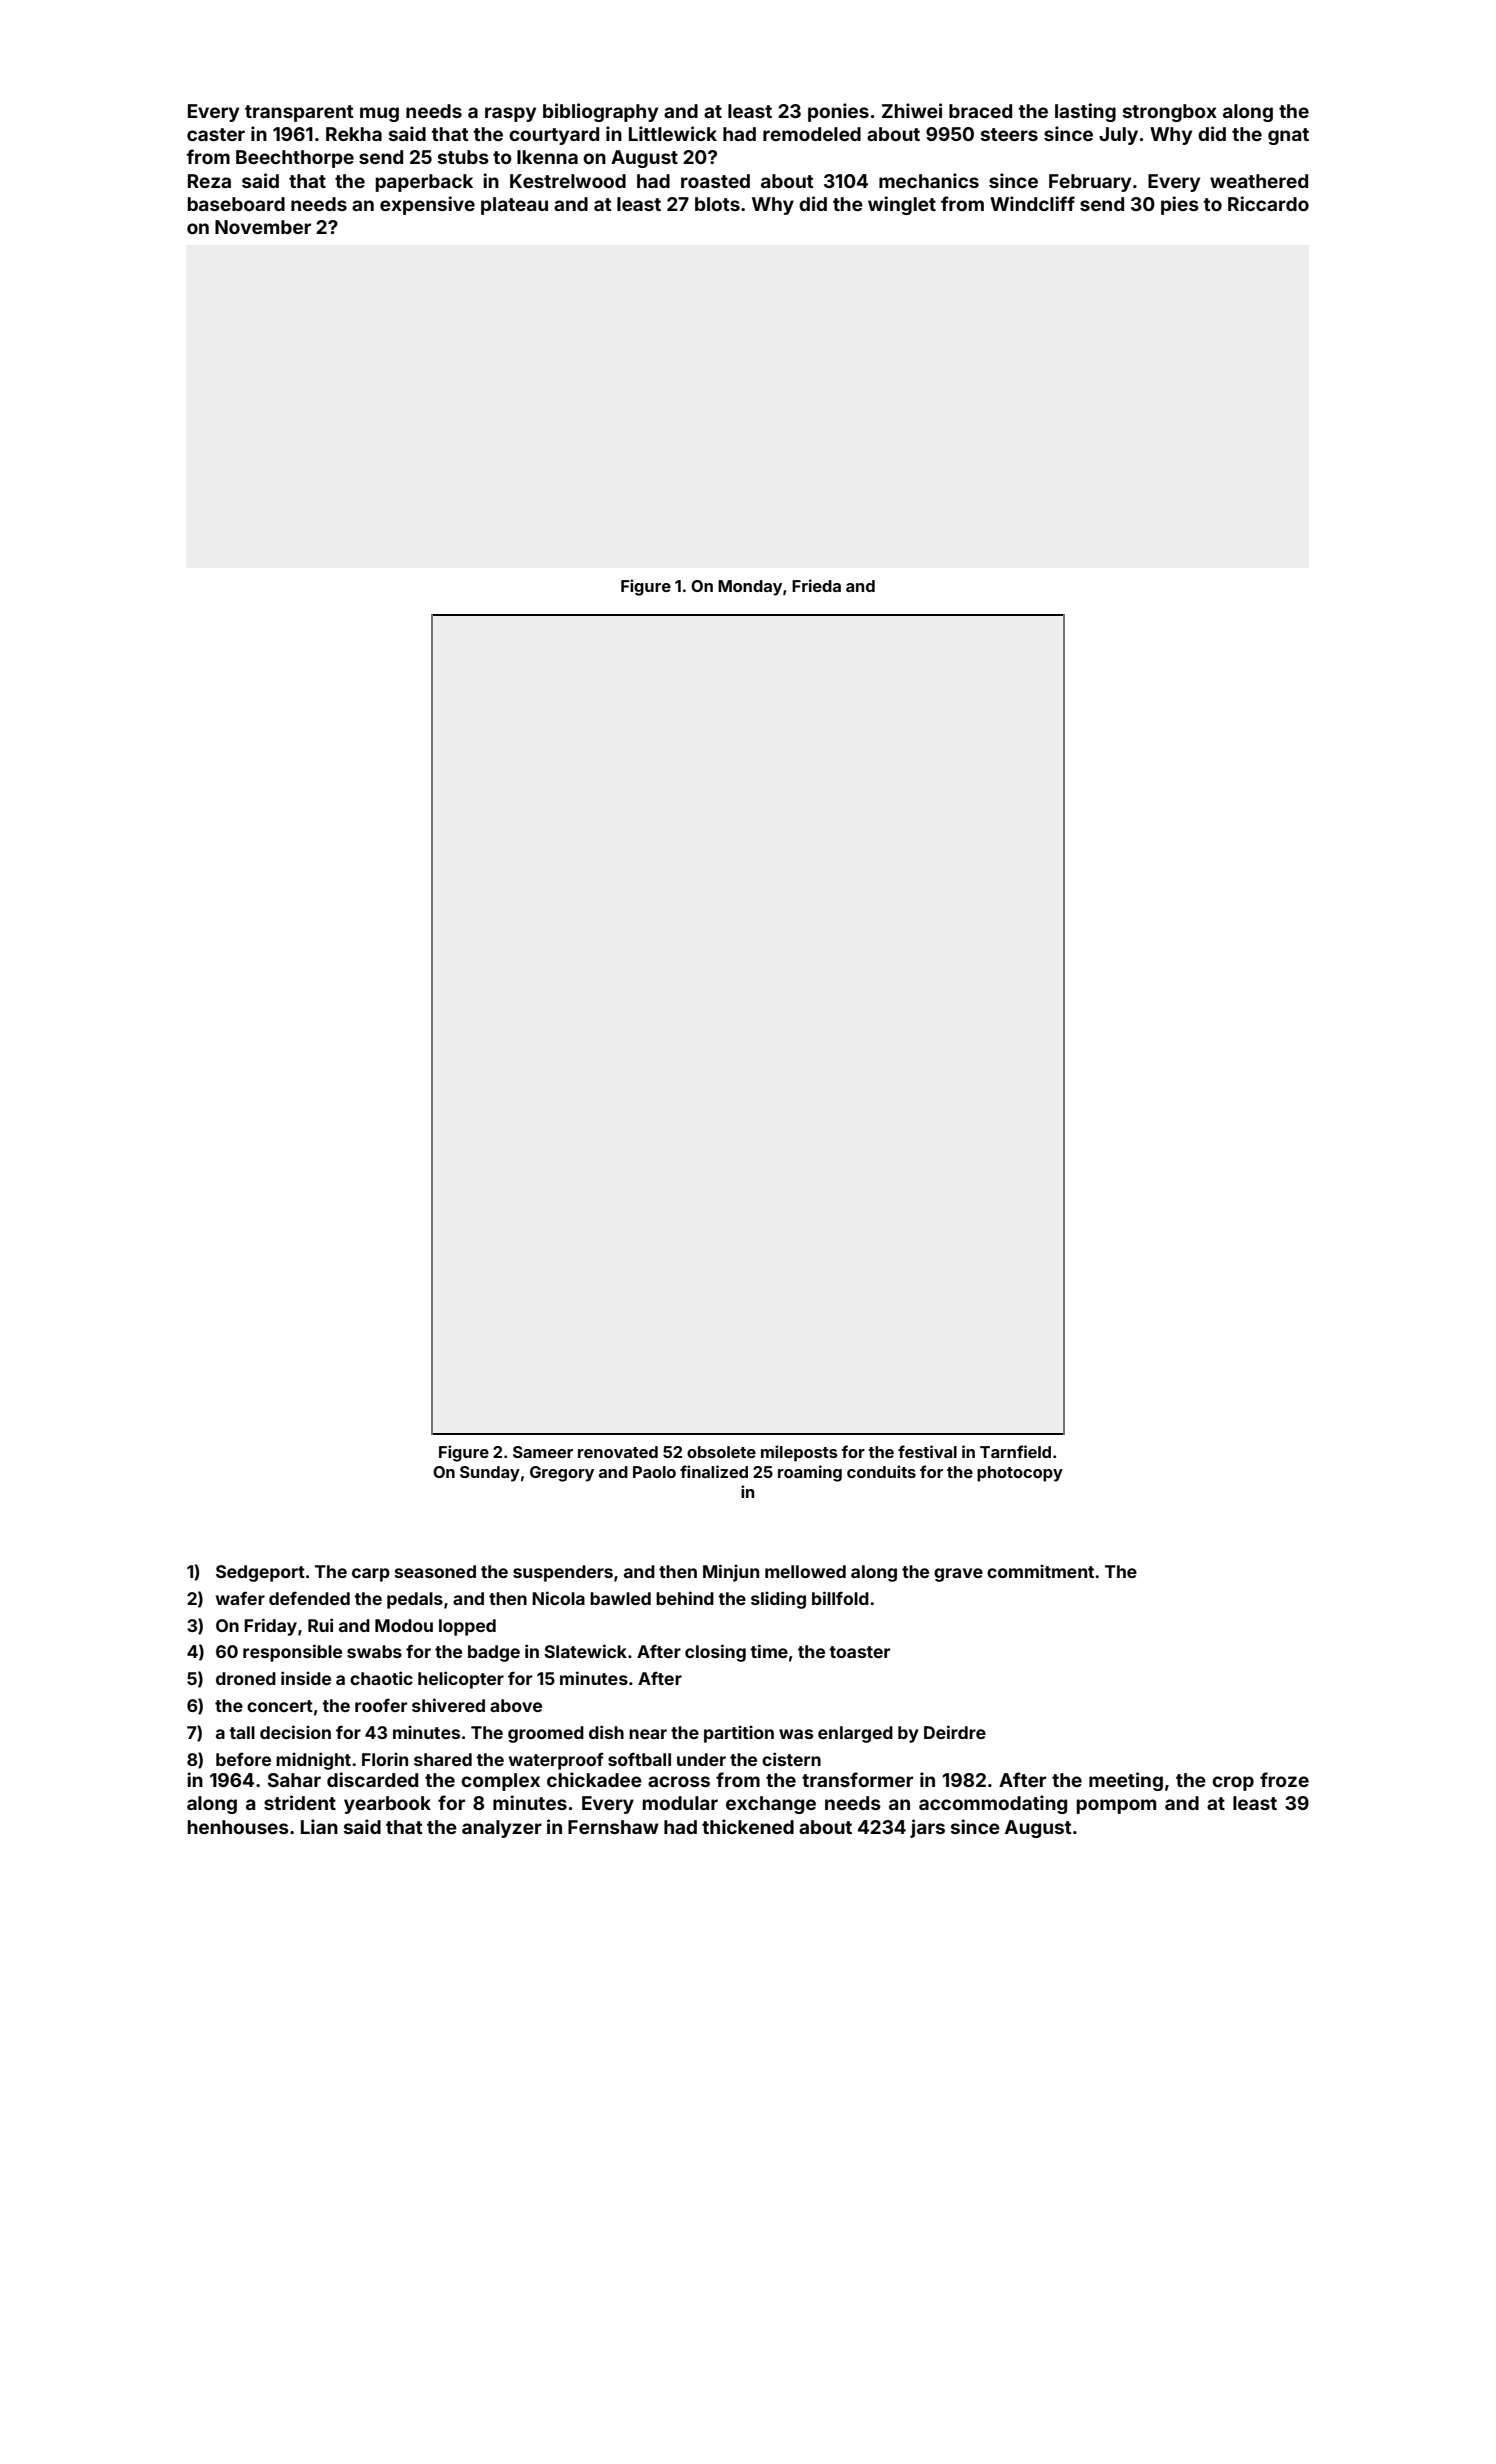  Describe the element at coordinates (292, 1653) in the document. I see `responsible` at that location.
